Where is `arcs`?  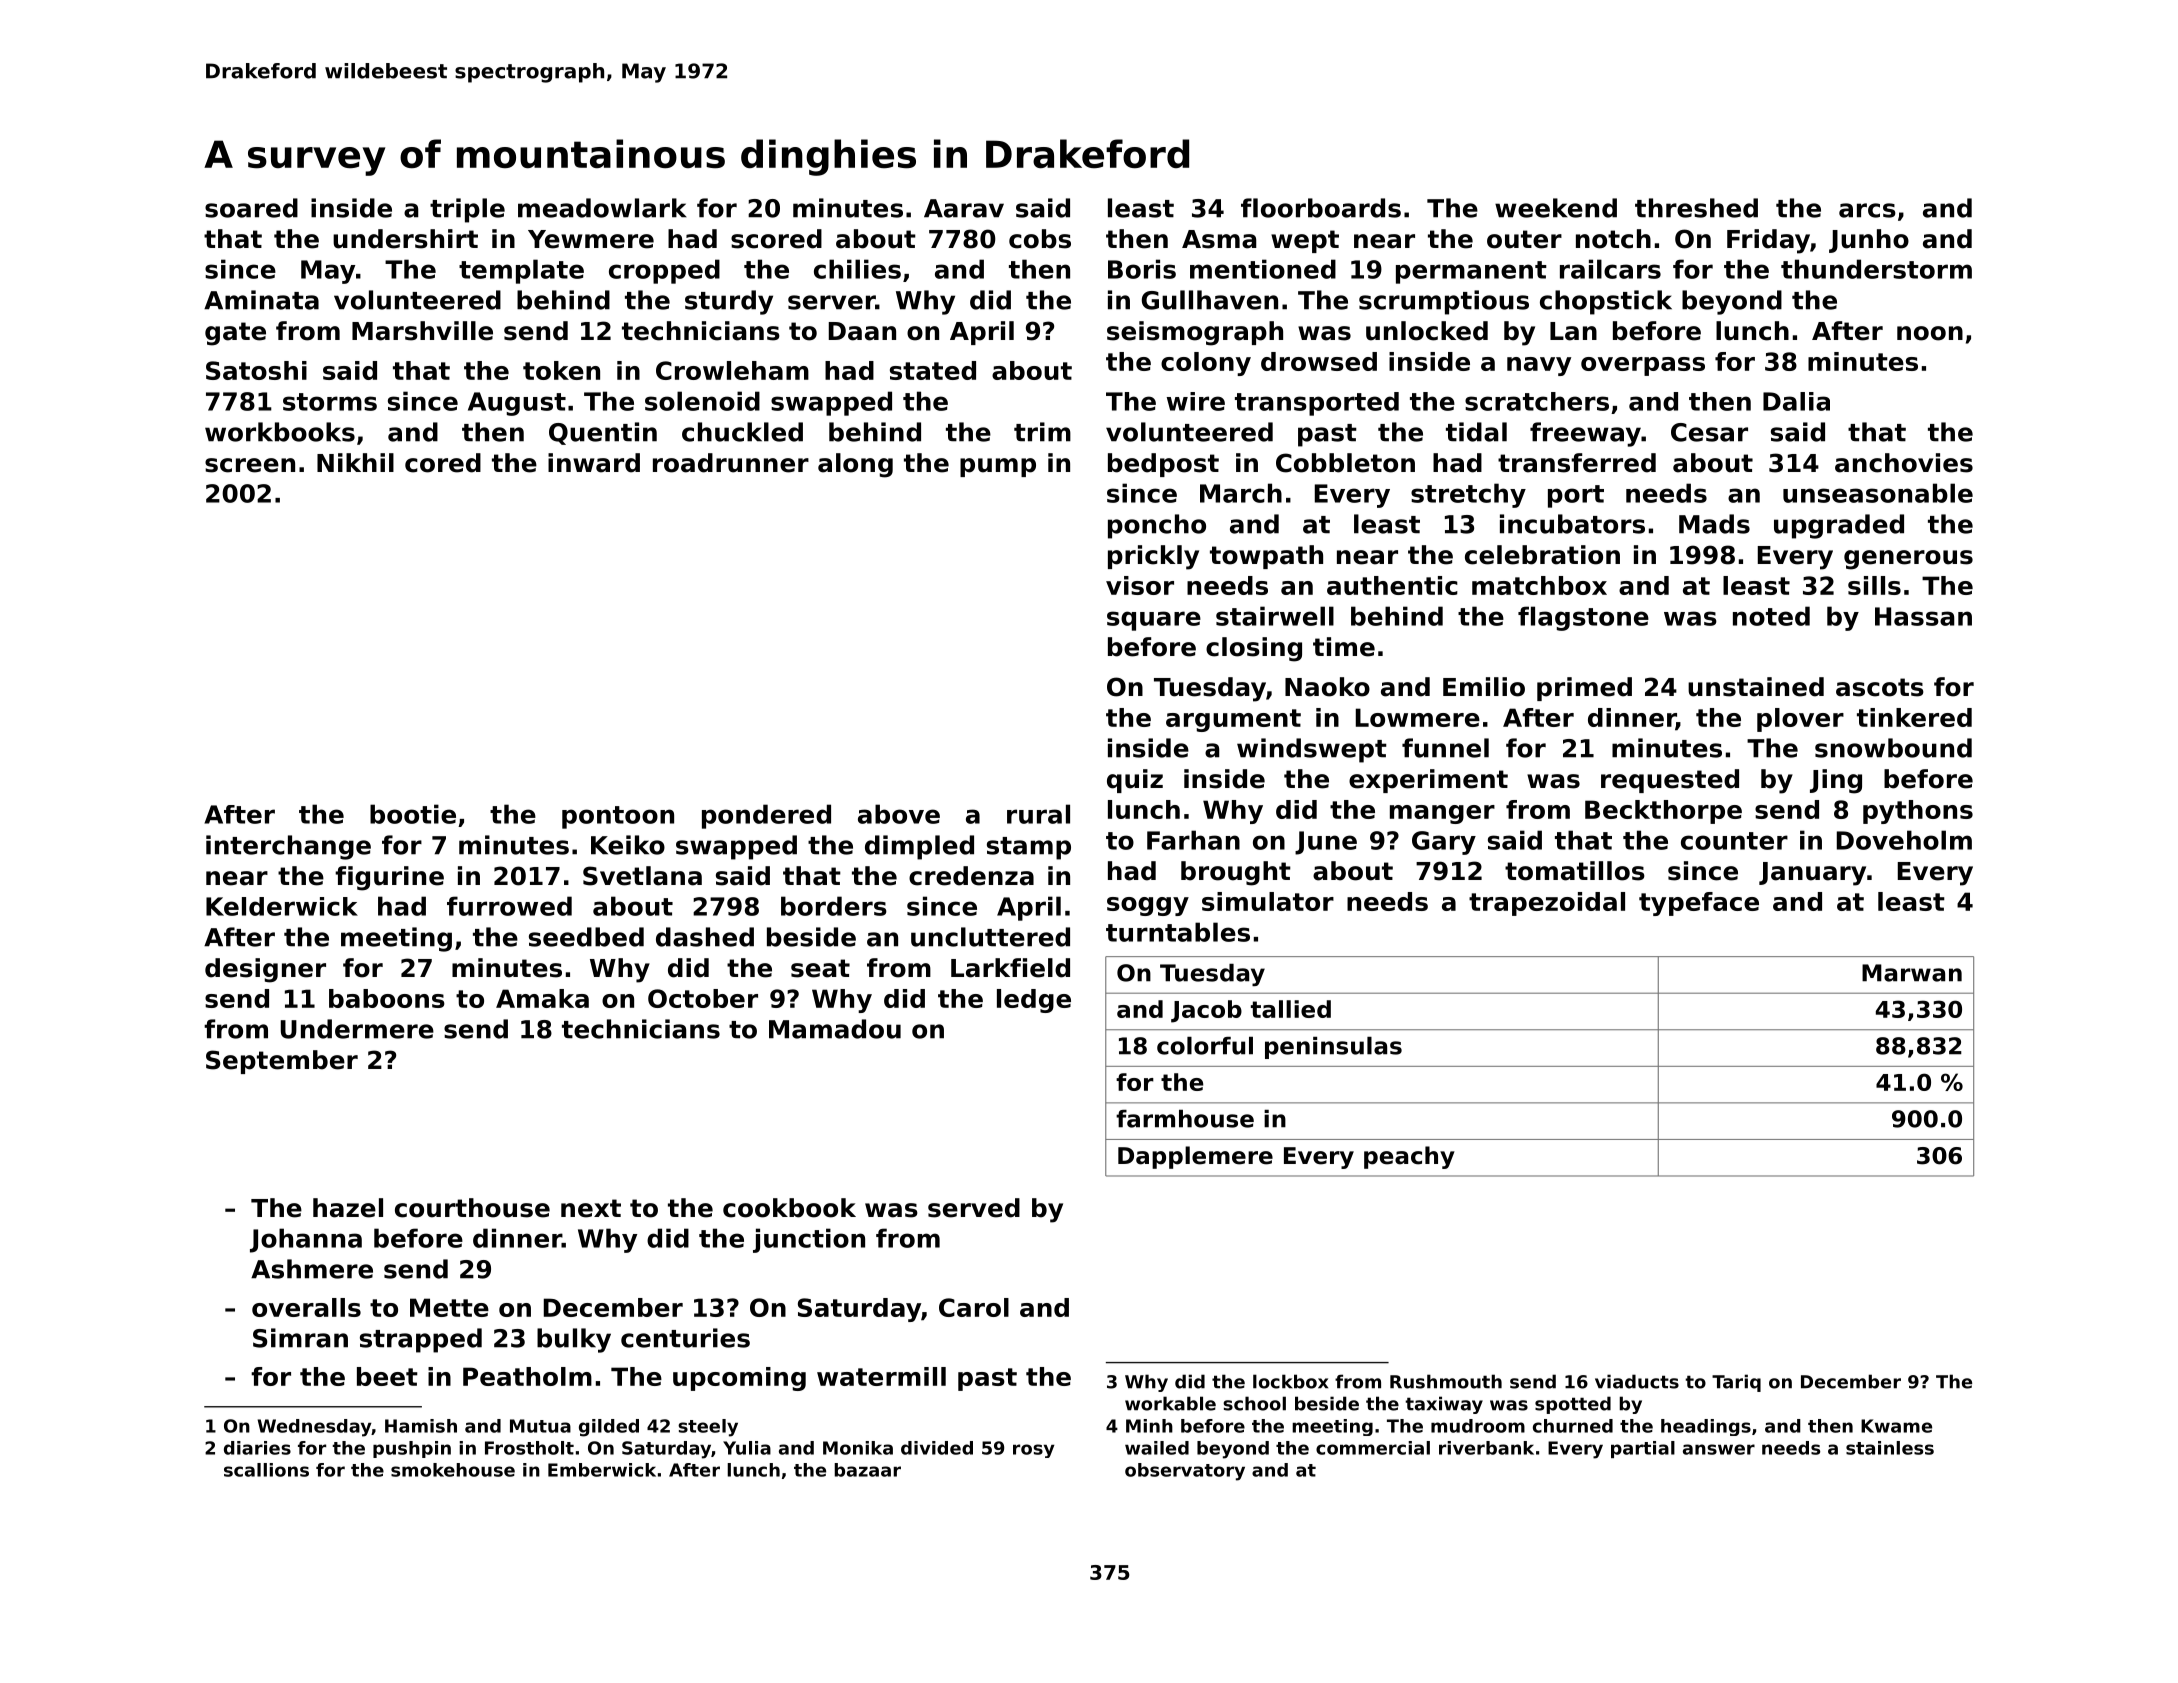 arcs is located at coordinates (1867, 210).
